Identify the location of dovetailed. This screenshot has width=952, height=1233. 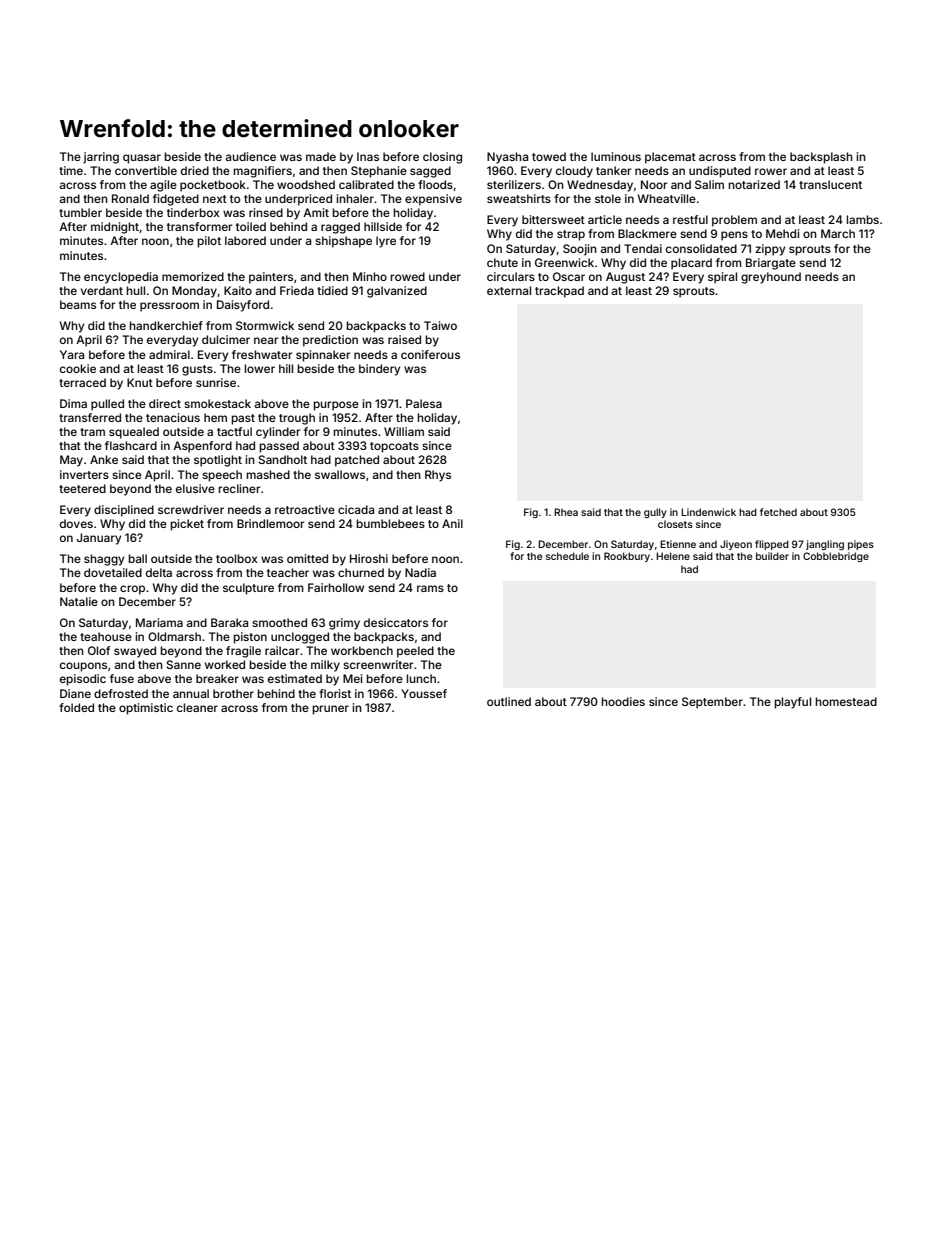
(113, 572).
